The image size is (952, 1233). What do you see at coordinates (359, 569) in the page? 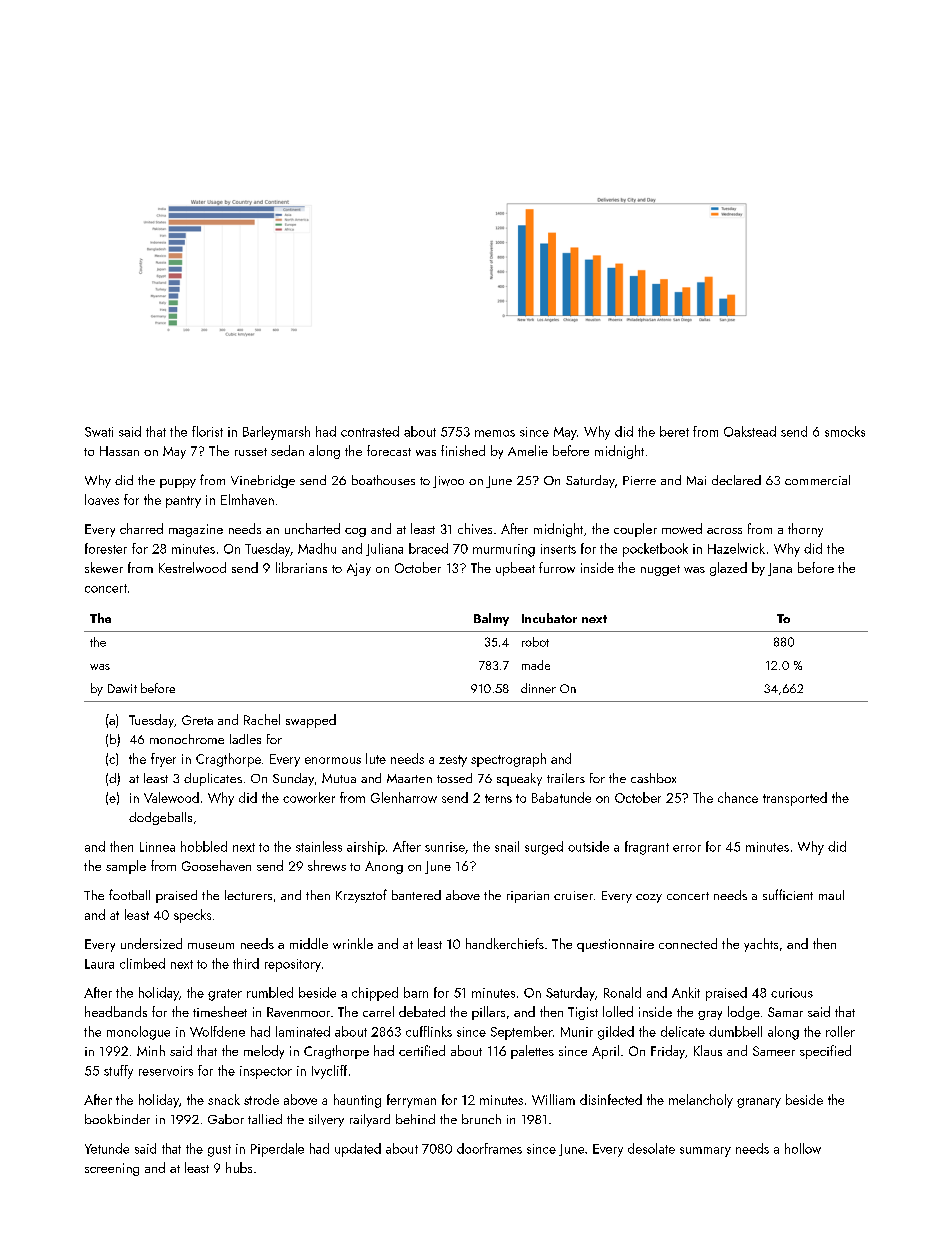
I see `Ajay` at bounding box center [359, 569].
